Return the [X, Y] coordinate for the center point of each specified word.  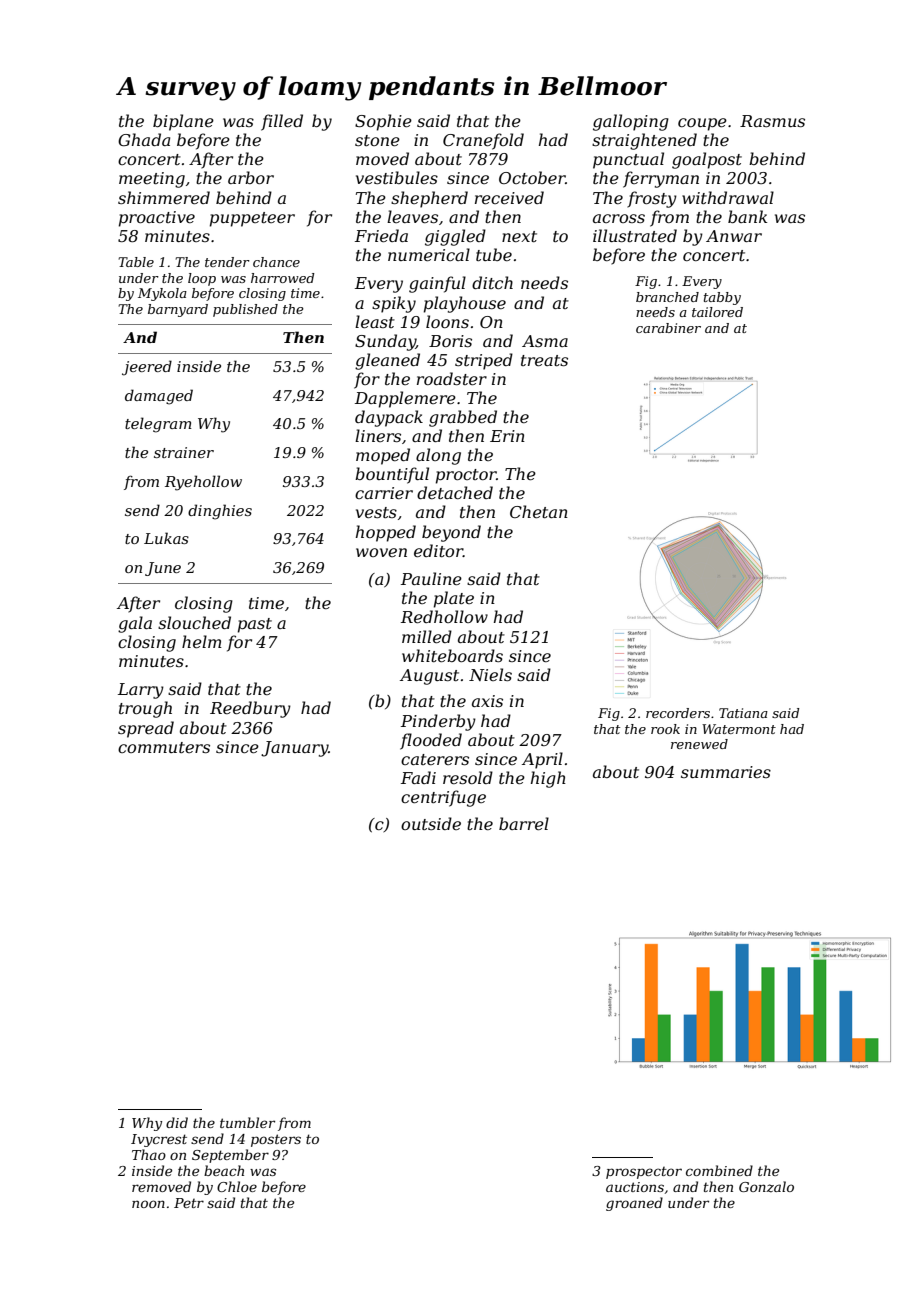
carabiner [668, 328]
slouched [194, 622]
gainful [437, 284]
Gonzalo [766, 1187]
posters [276, 1140]
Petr [189, 1203]
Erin [507, 436]
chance [276, 262]
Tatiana [743, 713]
